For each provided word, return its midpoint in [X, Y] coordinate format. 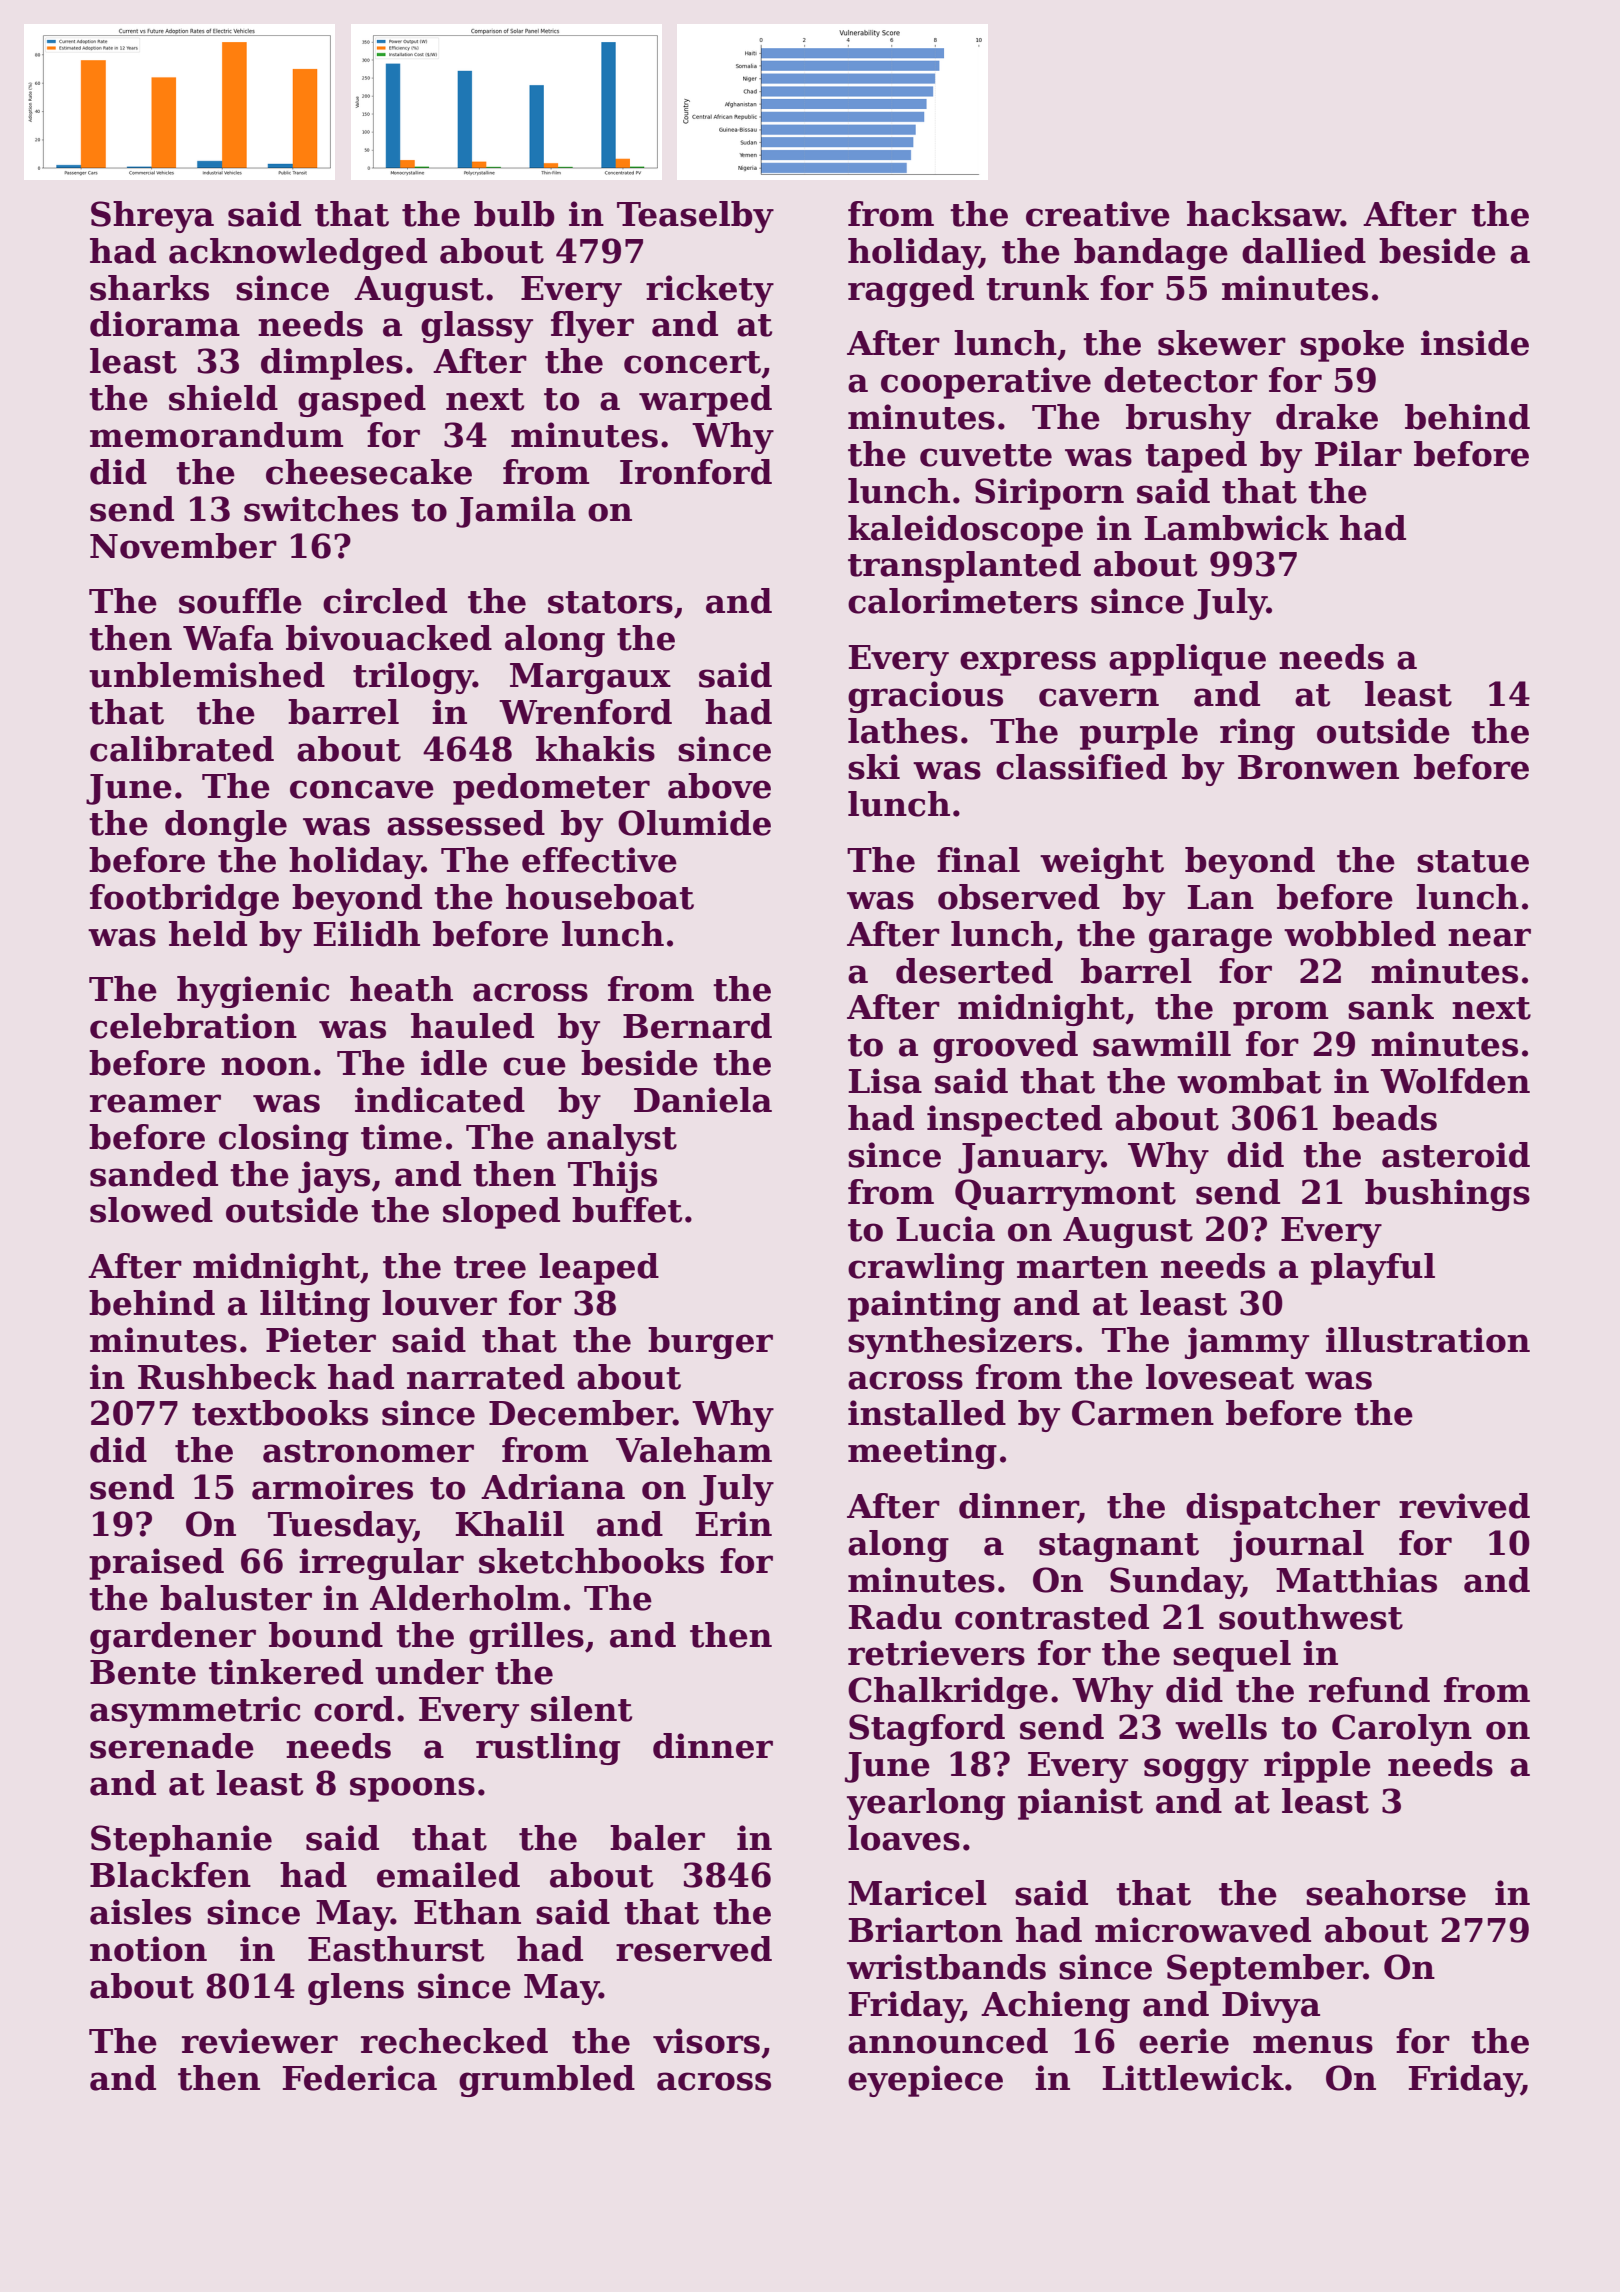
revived [1464, 1506]
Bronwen [1318, 767]
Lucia [946, 1229]
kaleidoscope [965, 531]
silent [581, 1709]
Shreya [152, 217]
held [208, 934]
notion [148, 1949]
